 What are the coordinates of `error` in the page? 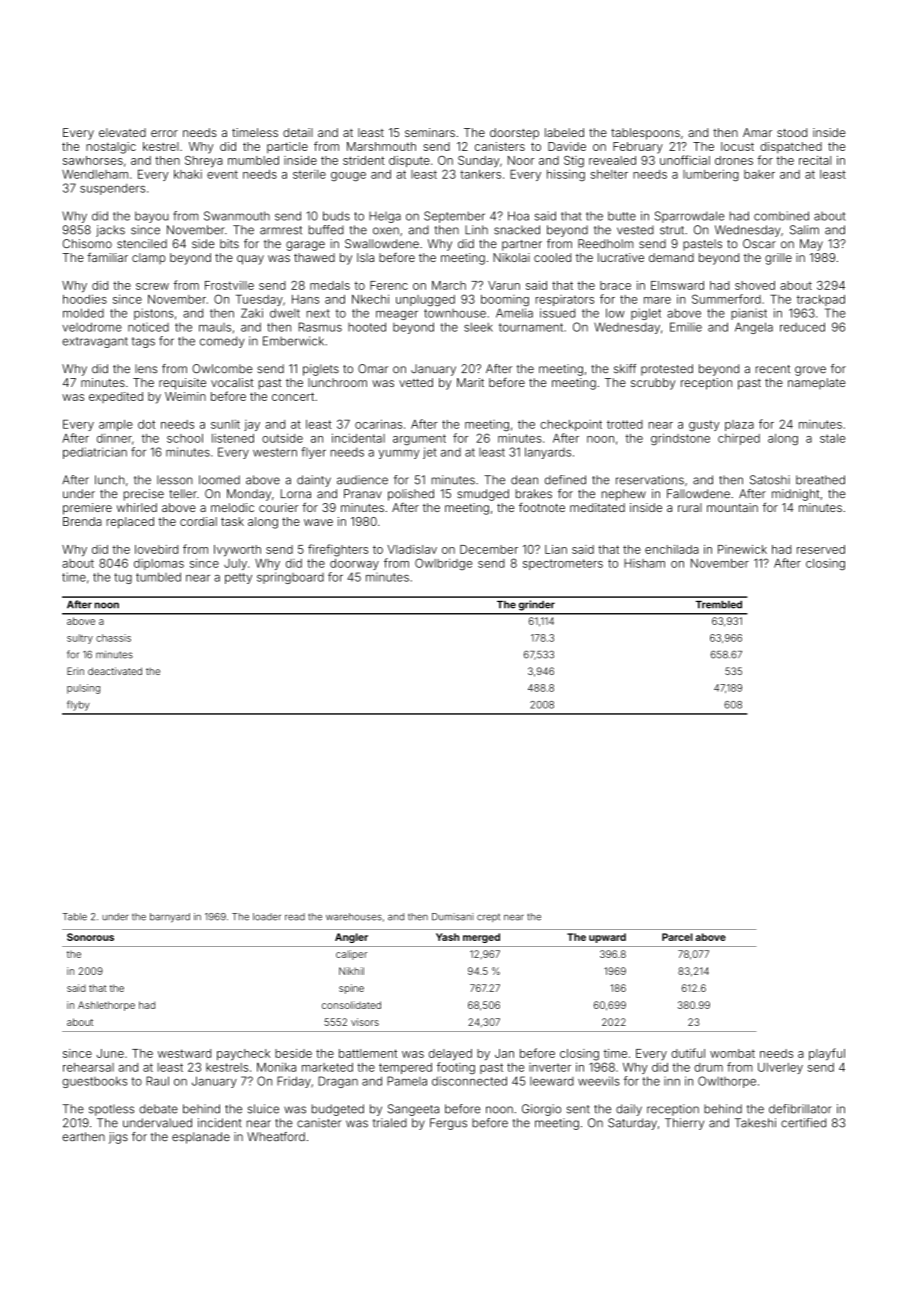 It's located at (164, 133).
